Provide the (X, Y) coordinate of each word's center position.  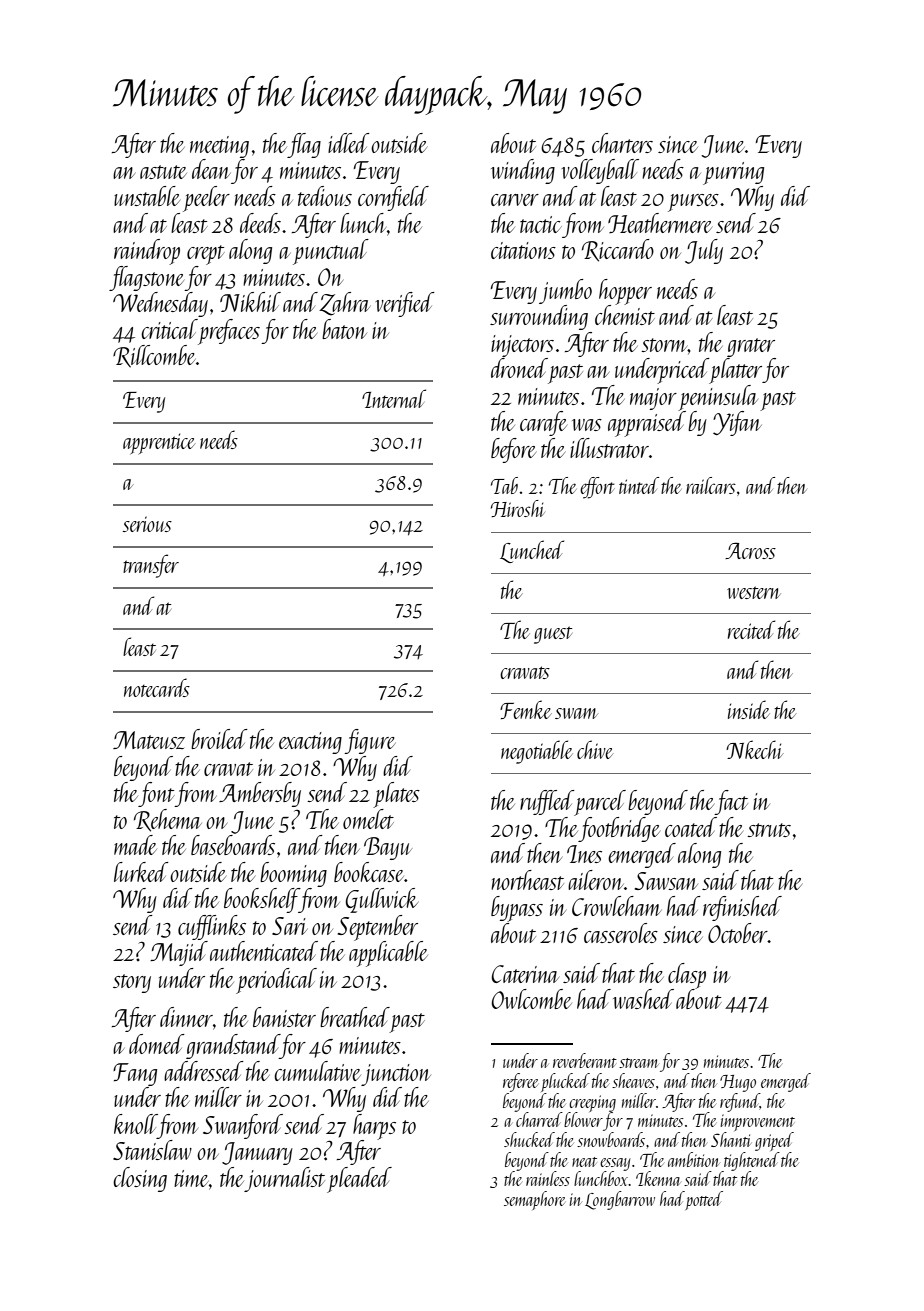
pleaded (359, 1180)
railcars (711, 485)
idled (349, 143)
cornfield (393, 198)
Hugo (738, 1083)
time (191, 1178)
